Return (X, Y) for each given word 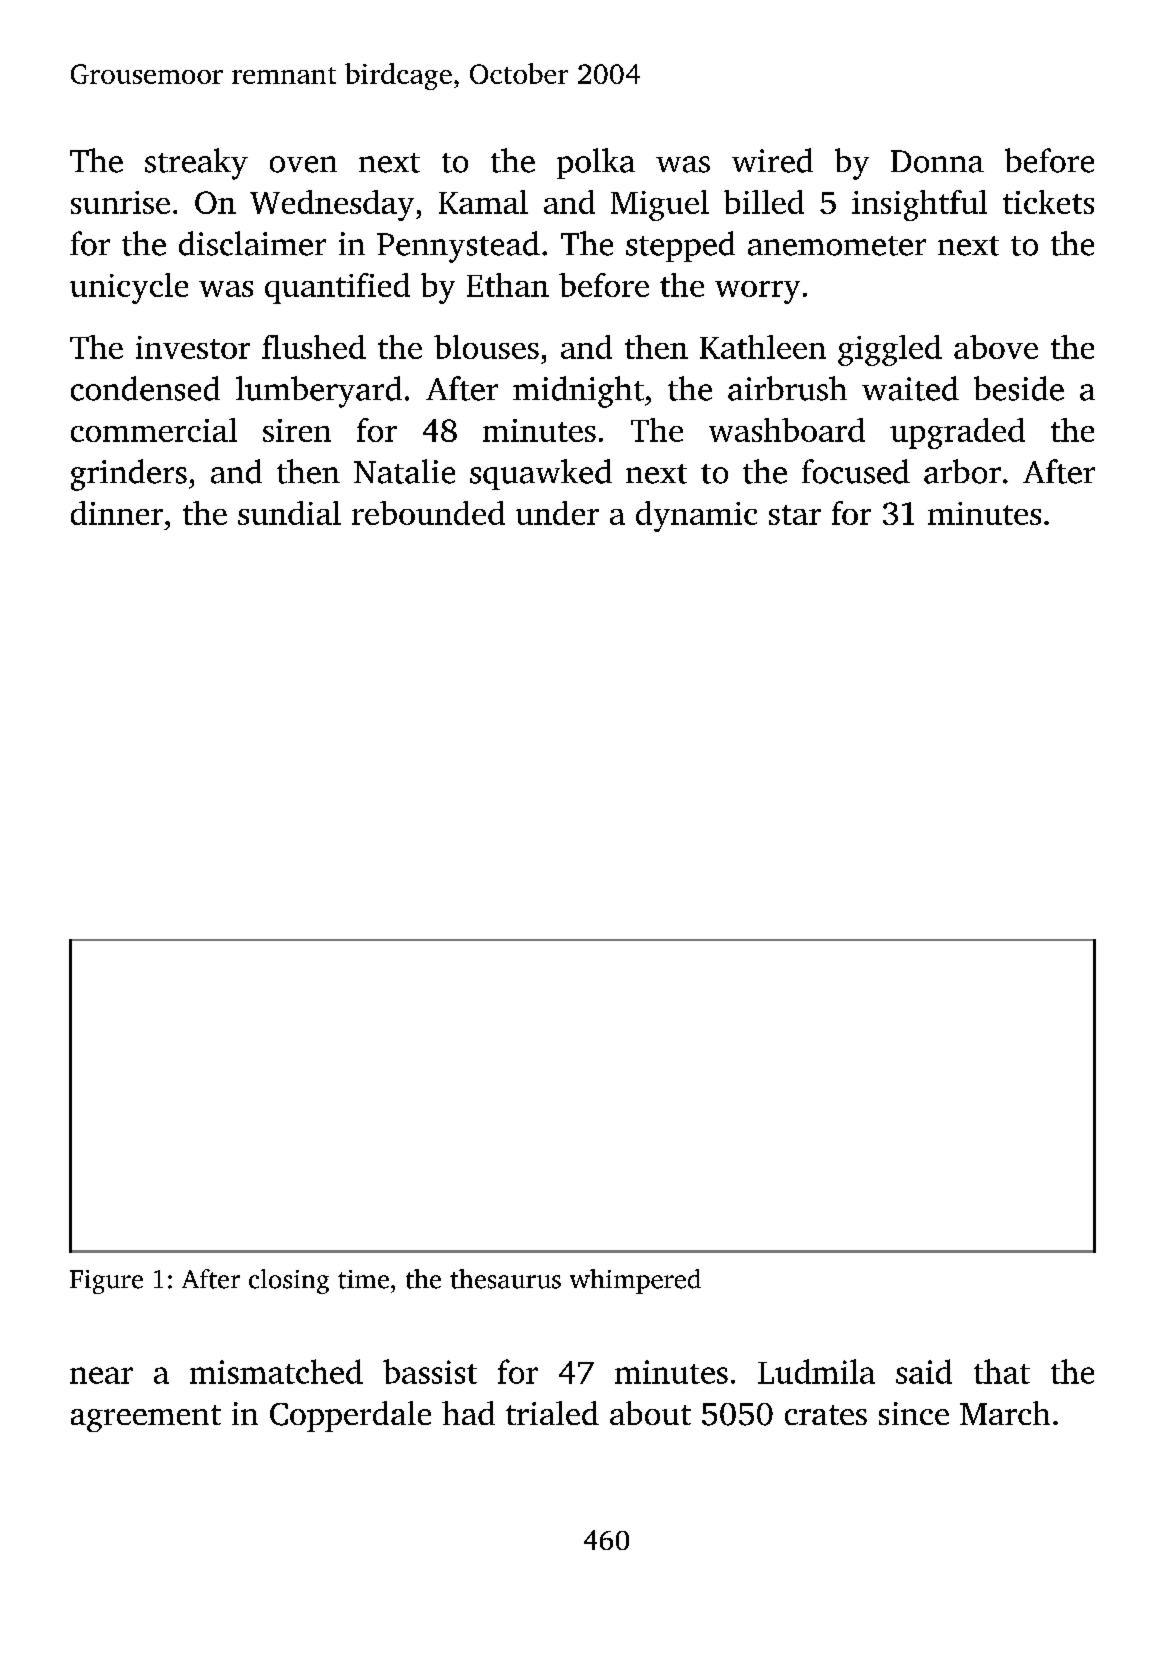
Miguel (660, 205)
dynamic (696, 516)
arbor (962, 471)
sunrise (120, 202)
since (914, 1413)
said (924, 1371)
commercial (154, 430)
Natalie (404, 471)
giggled (890, 350)
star (795, 515)
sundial (289, 513)
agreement (146, 1418)
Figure (106, 1282)
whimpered (635, 1281)
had (468, 1413)
